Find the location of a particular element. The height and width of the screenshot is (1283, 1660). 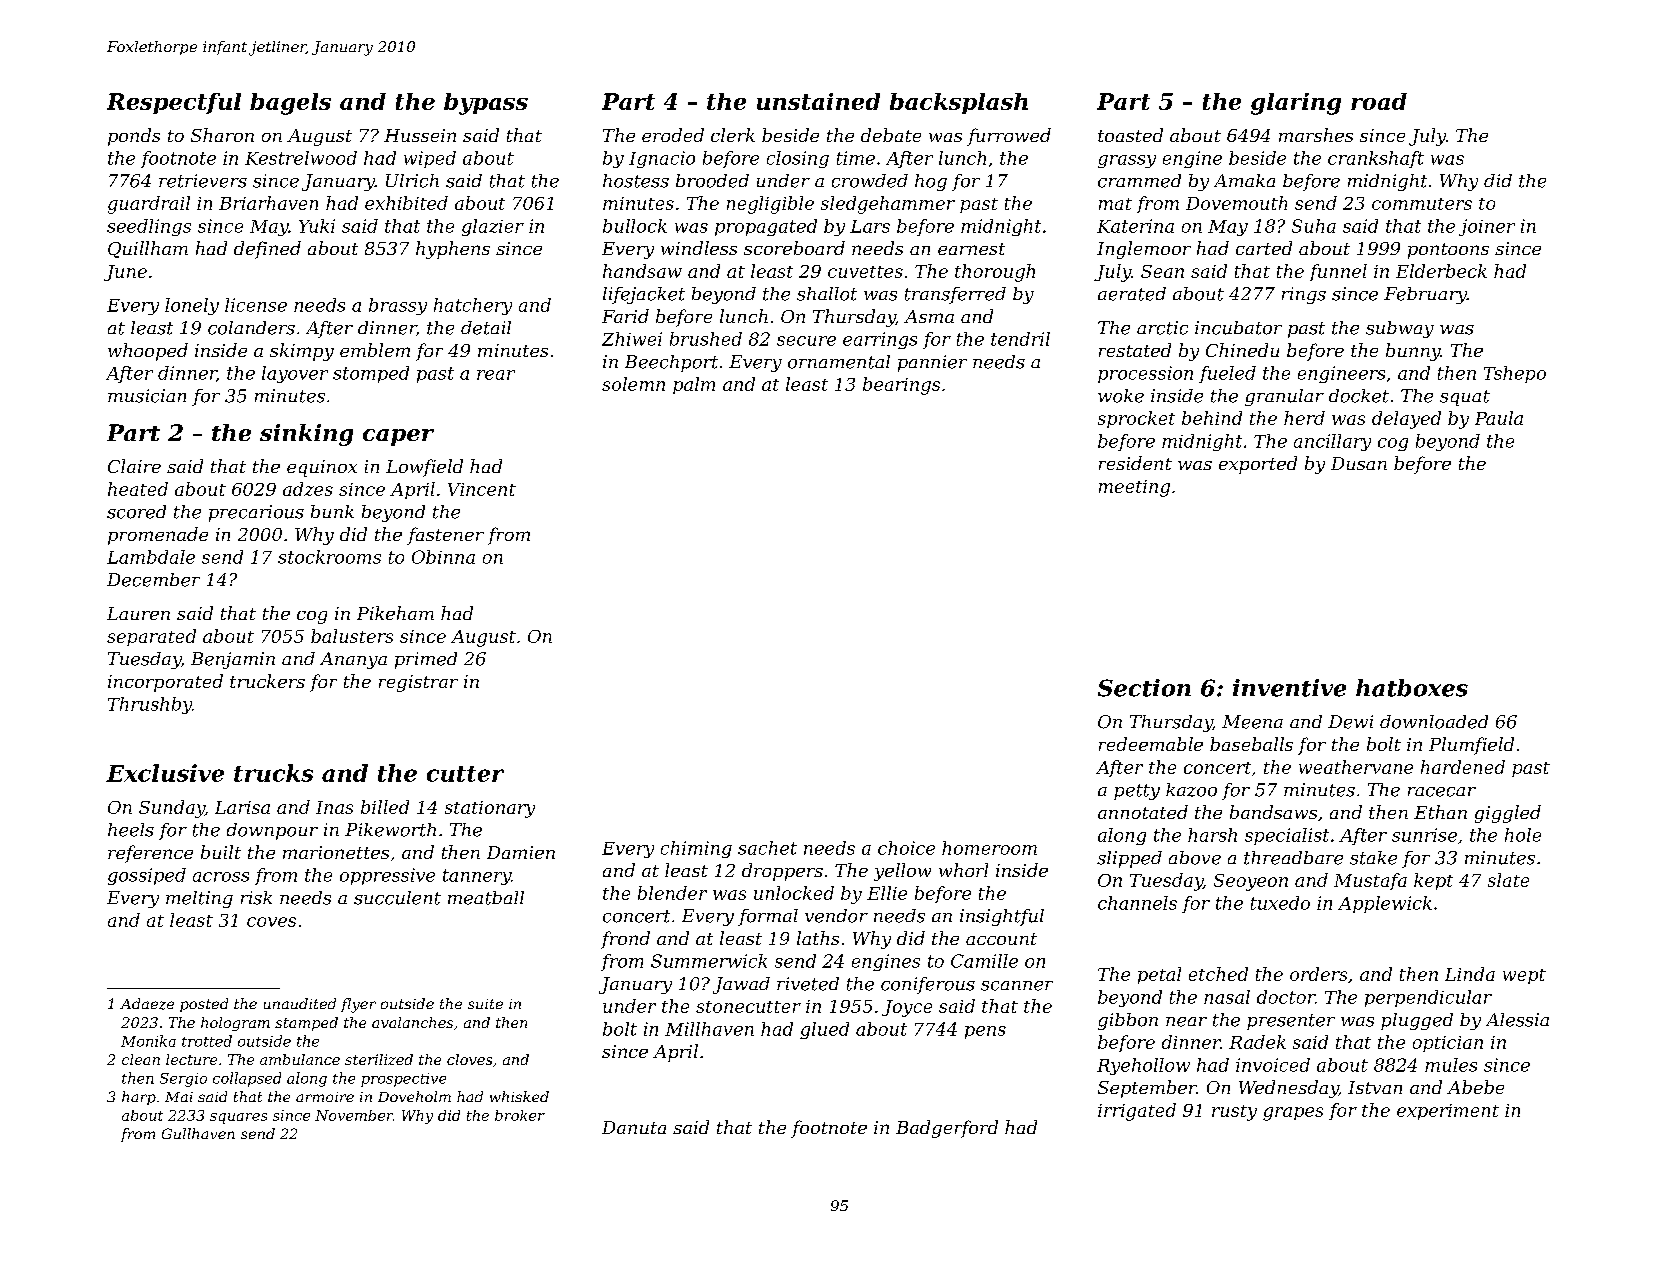

procession is located at coordinates (1145, 374).
